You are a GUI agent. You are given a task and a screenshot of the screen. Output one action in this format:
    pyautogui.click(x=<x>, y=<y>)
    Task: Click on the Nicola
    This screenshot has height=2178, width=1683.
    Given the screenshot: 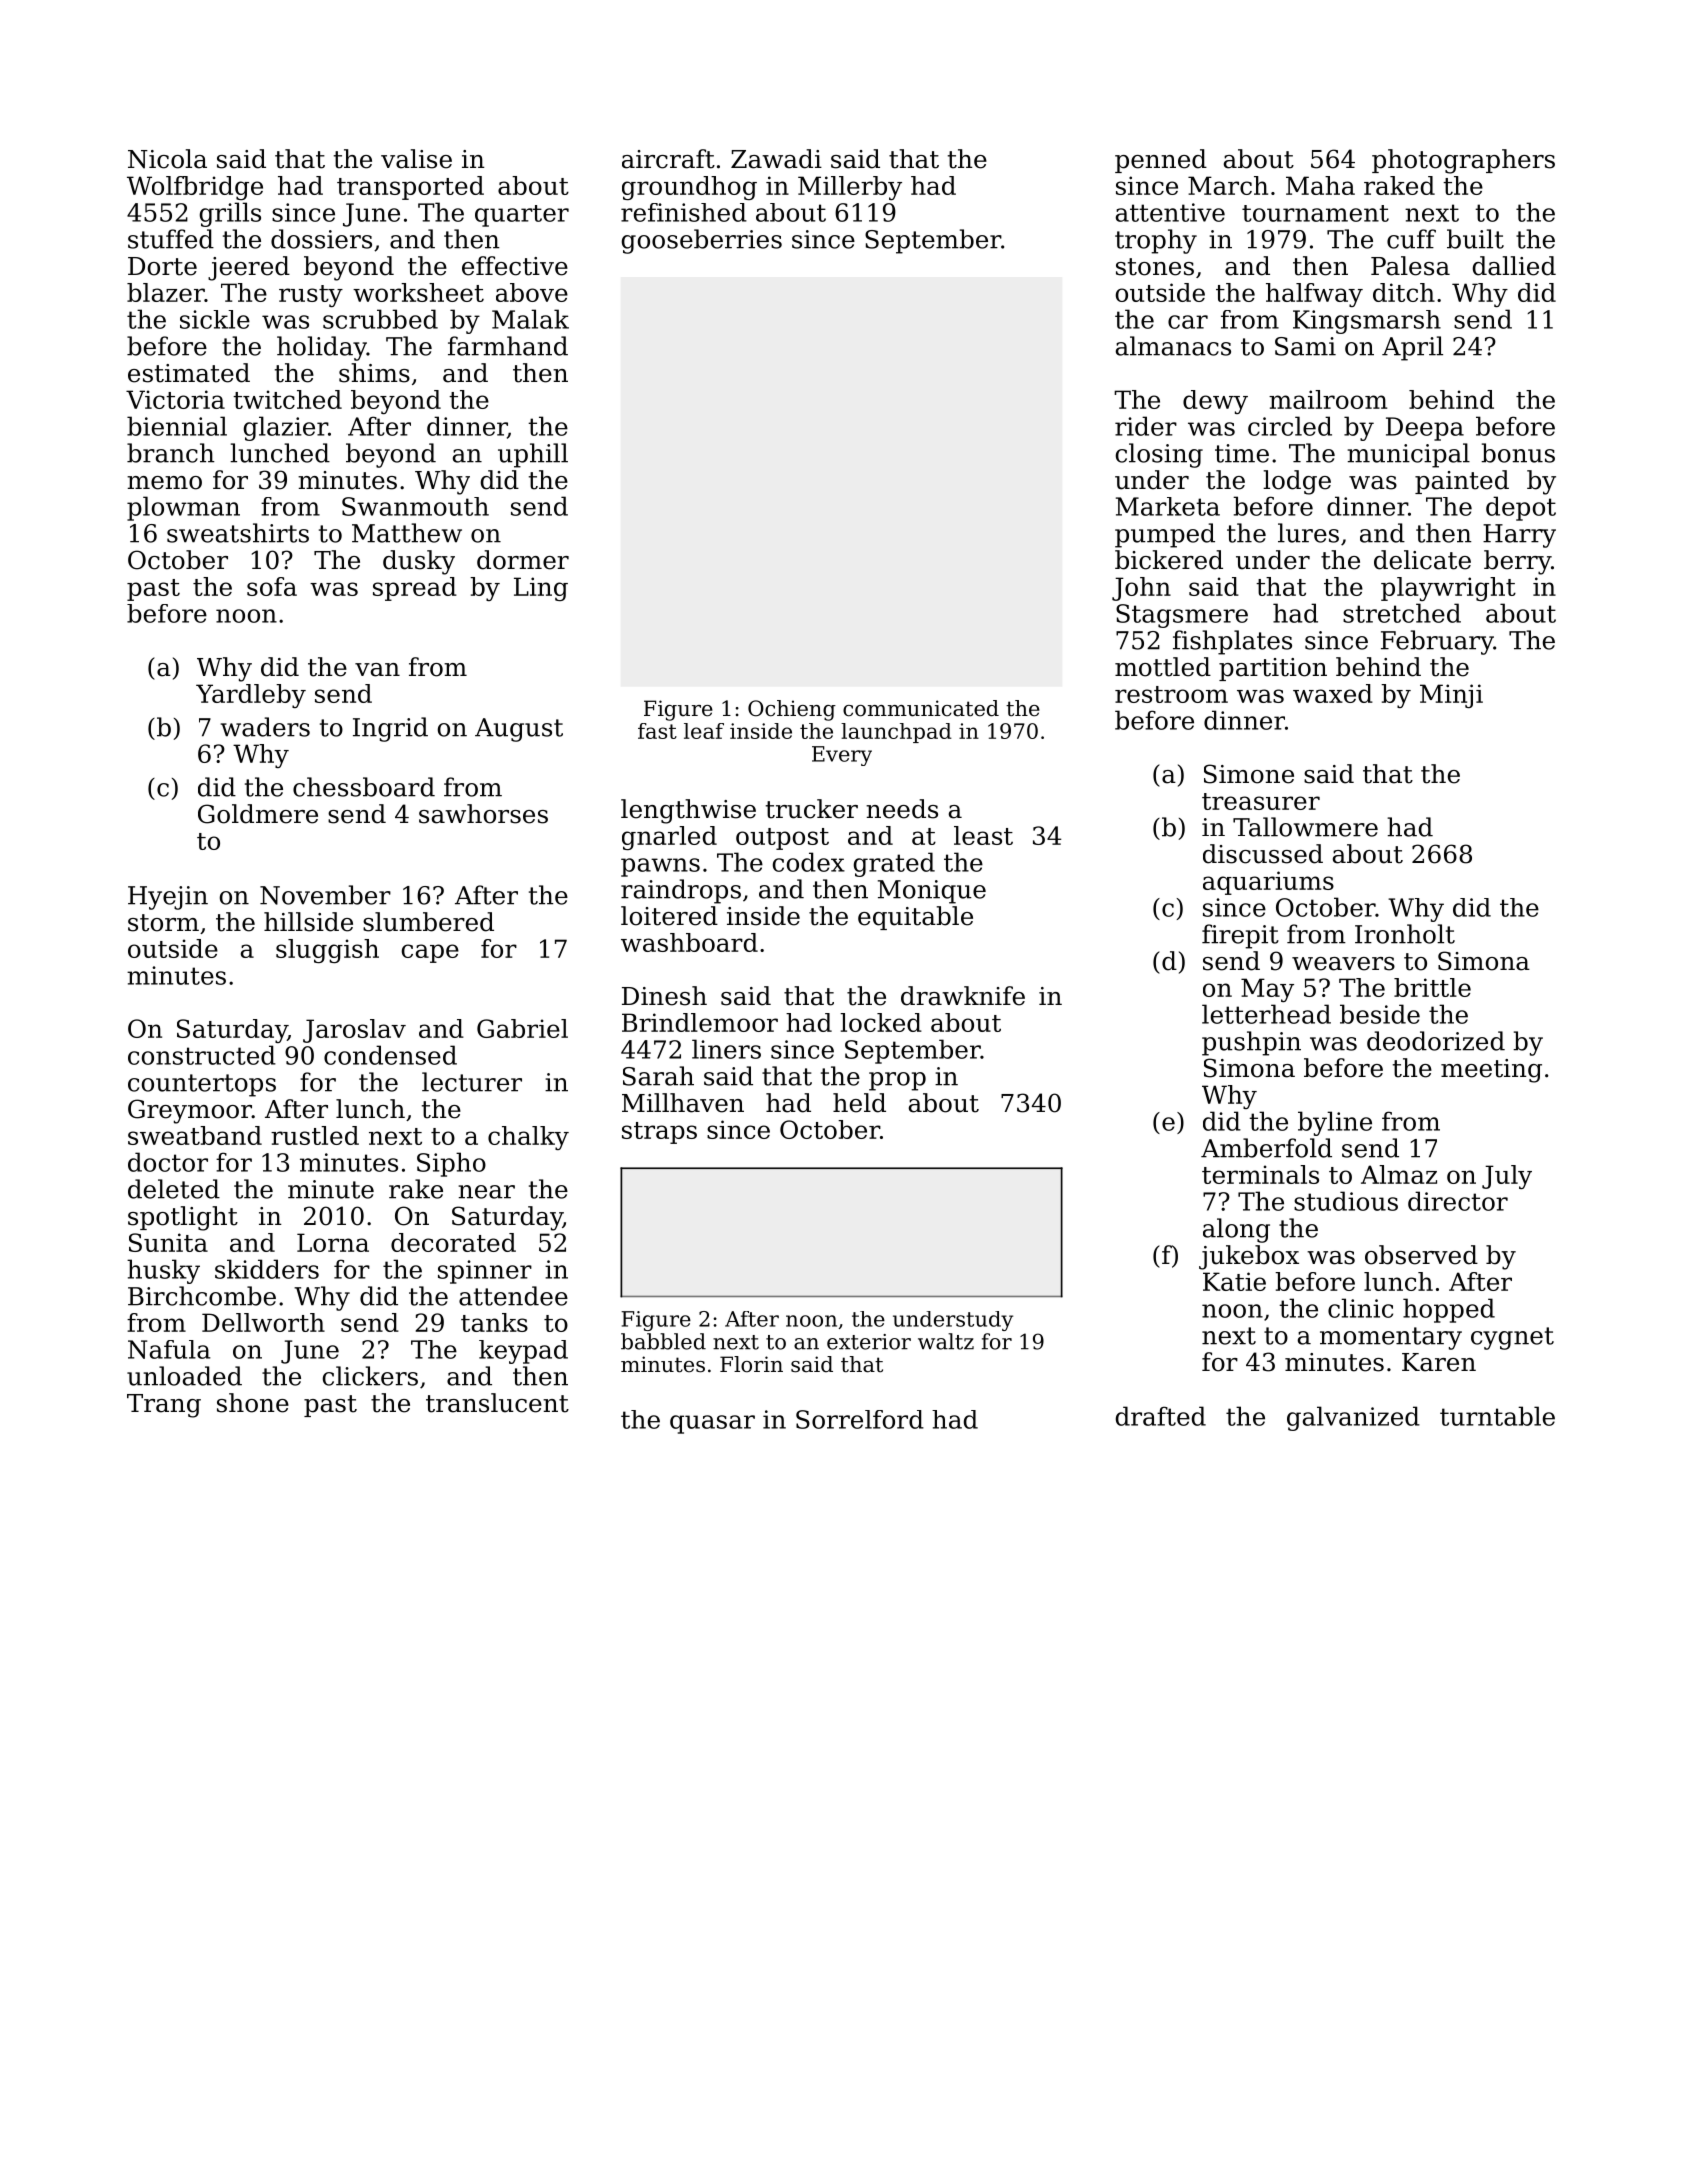 What is the action you would take?
    pyautogui.click(x=167, y=159)
